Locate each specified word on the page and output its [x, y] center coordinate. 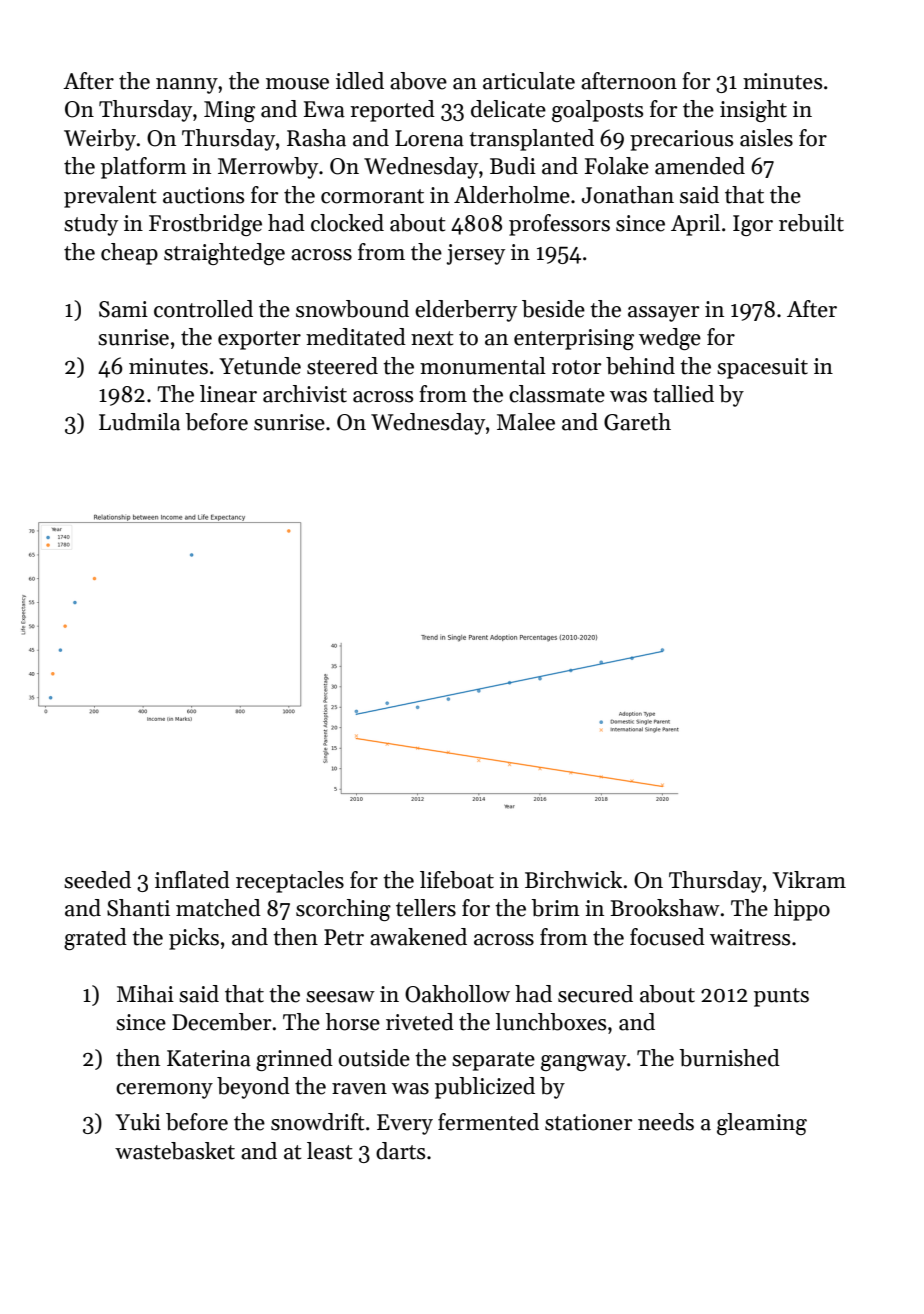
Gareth [637, 422]
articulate [529, 81]
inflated [192, 880]
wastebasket [175, 1151]
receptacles [290, 882]
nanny [187, 86]
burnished [729, 1058]
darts [400, 1151]
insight [753, 111]
